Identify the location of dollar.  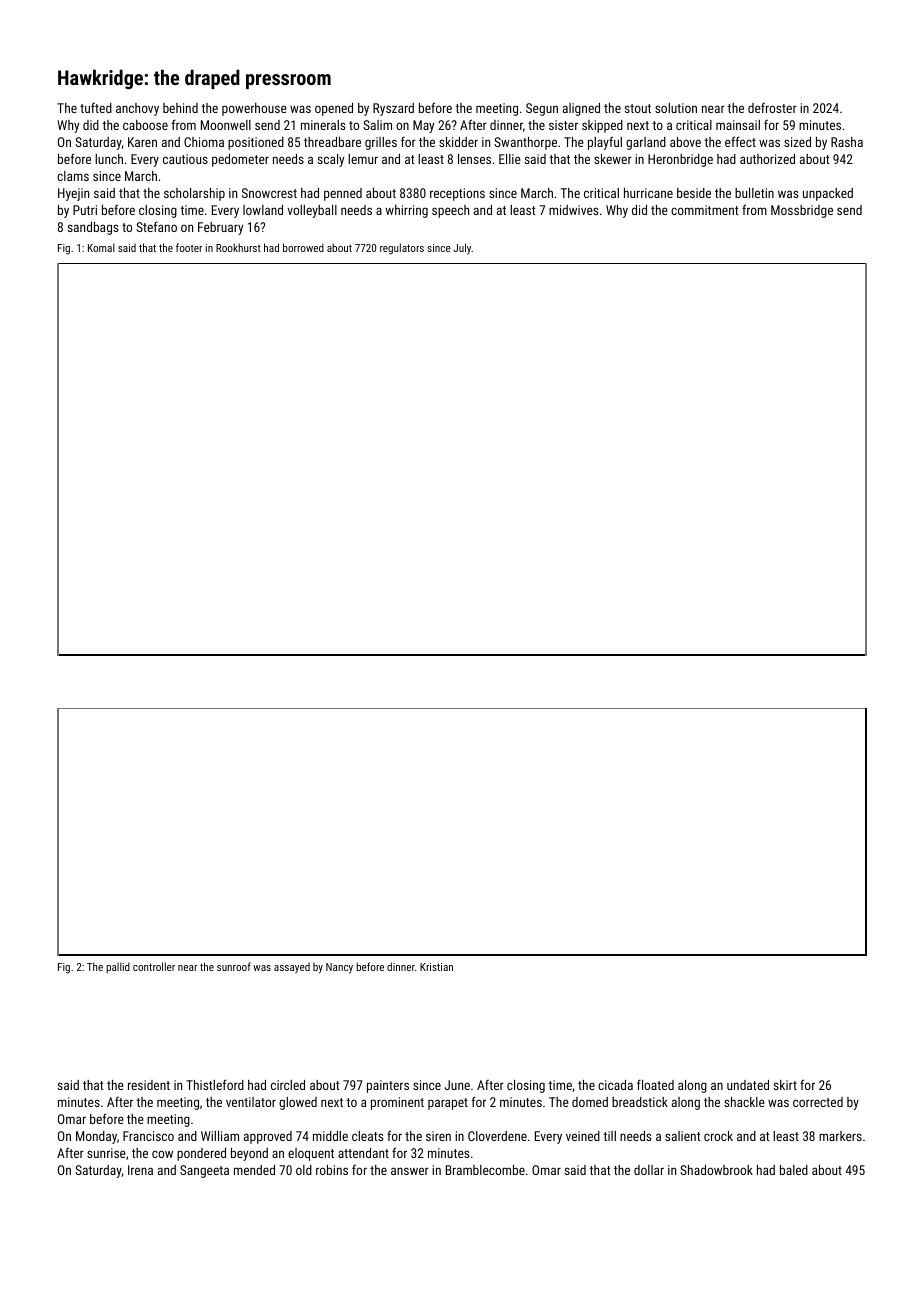
(649, 1170).
